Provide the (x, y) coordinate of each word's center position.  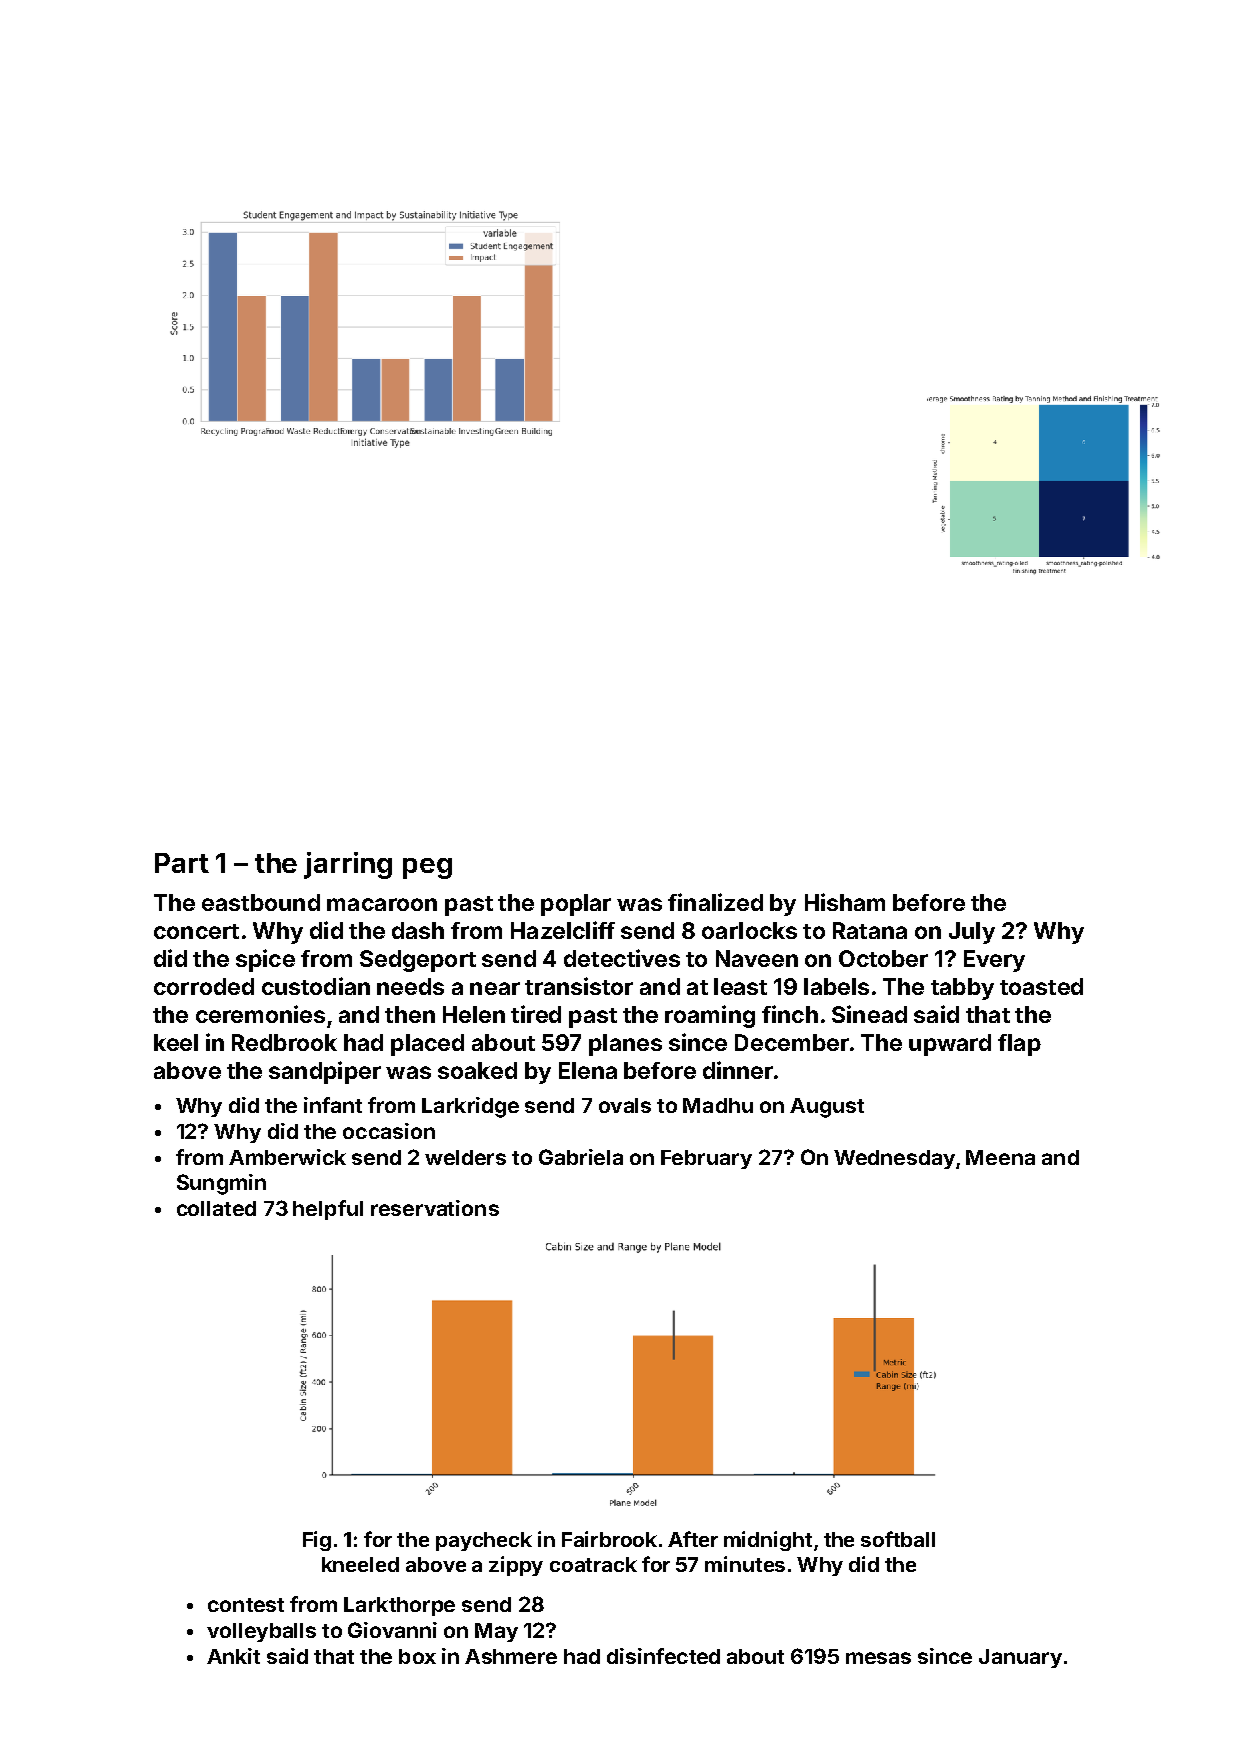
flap (1019, 1045)
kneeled (360, 1564)
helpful (328, 1210)
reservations (435, 1208)
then (410, 1014)
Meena (1000, 1157)
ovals (625, 1105)
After (693, 1539)
